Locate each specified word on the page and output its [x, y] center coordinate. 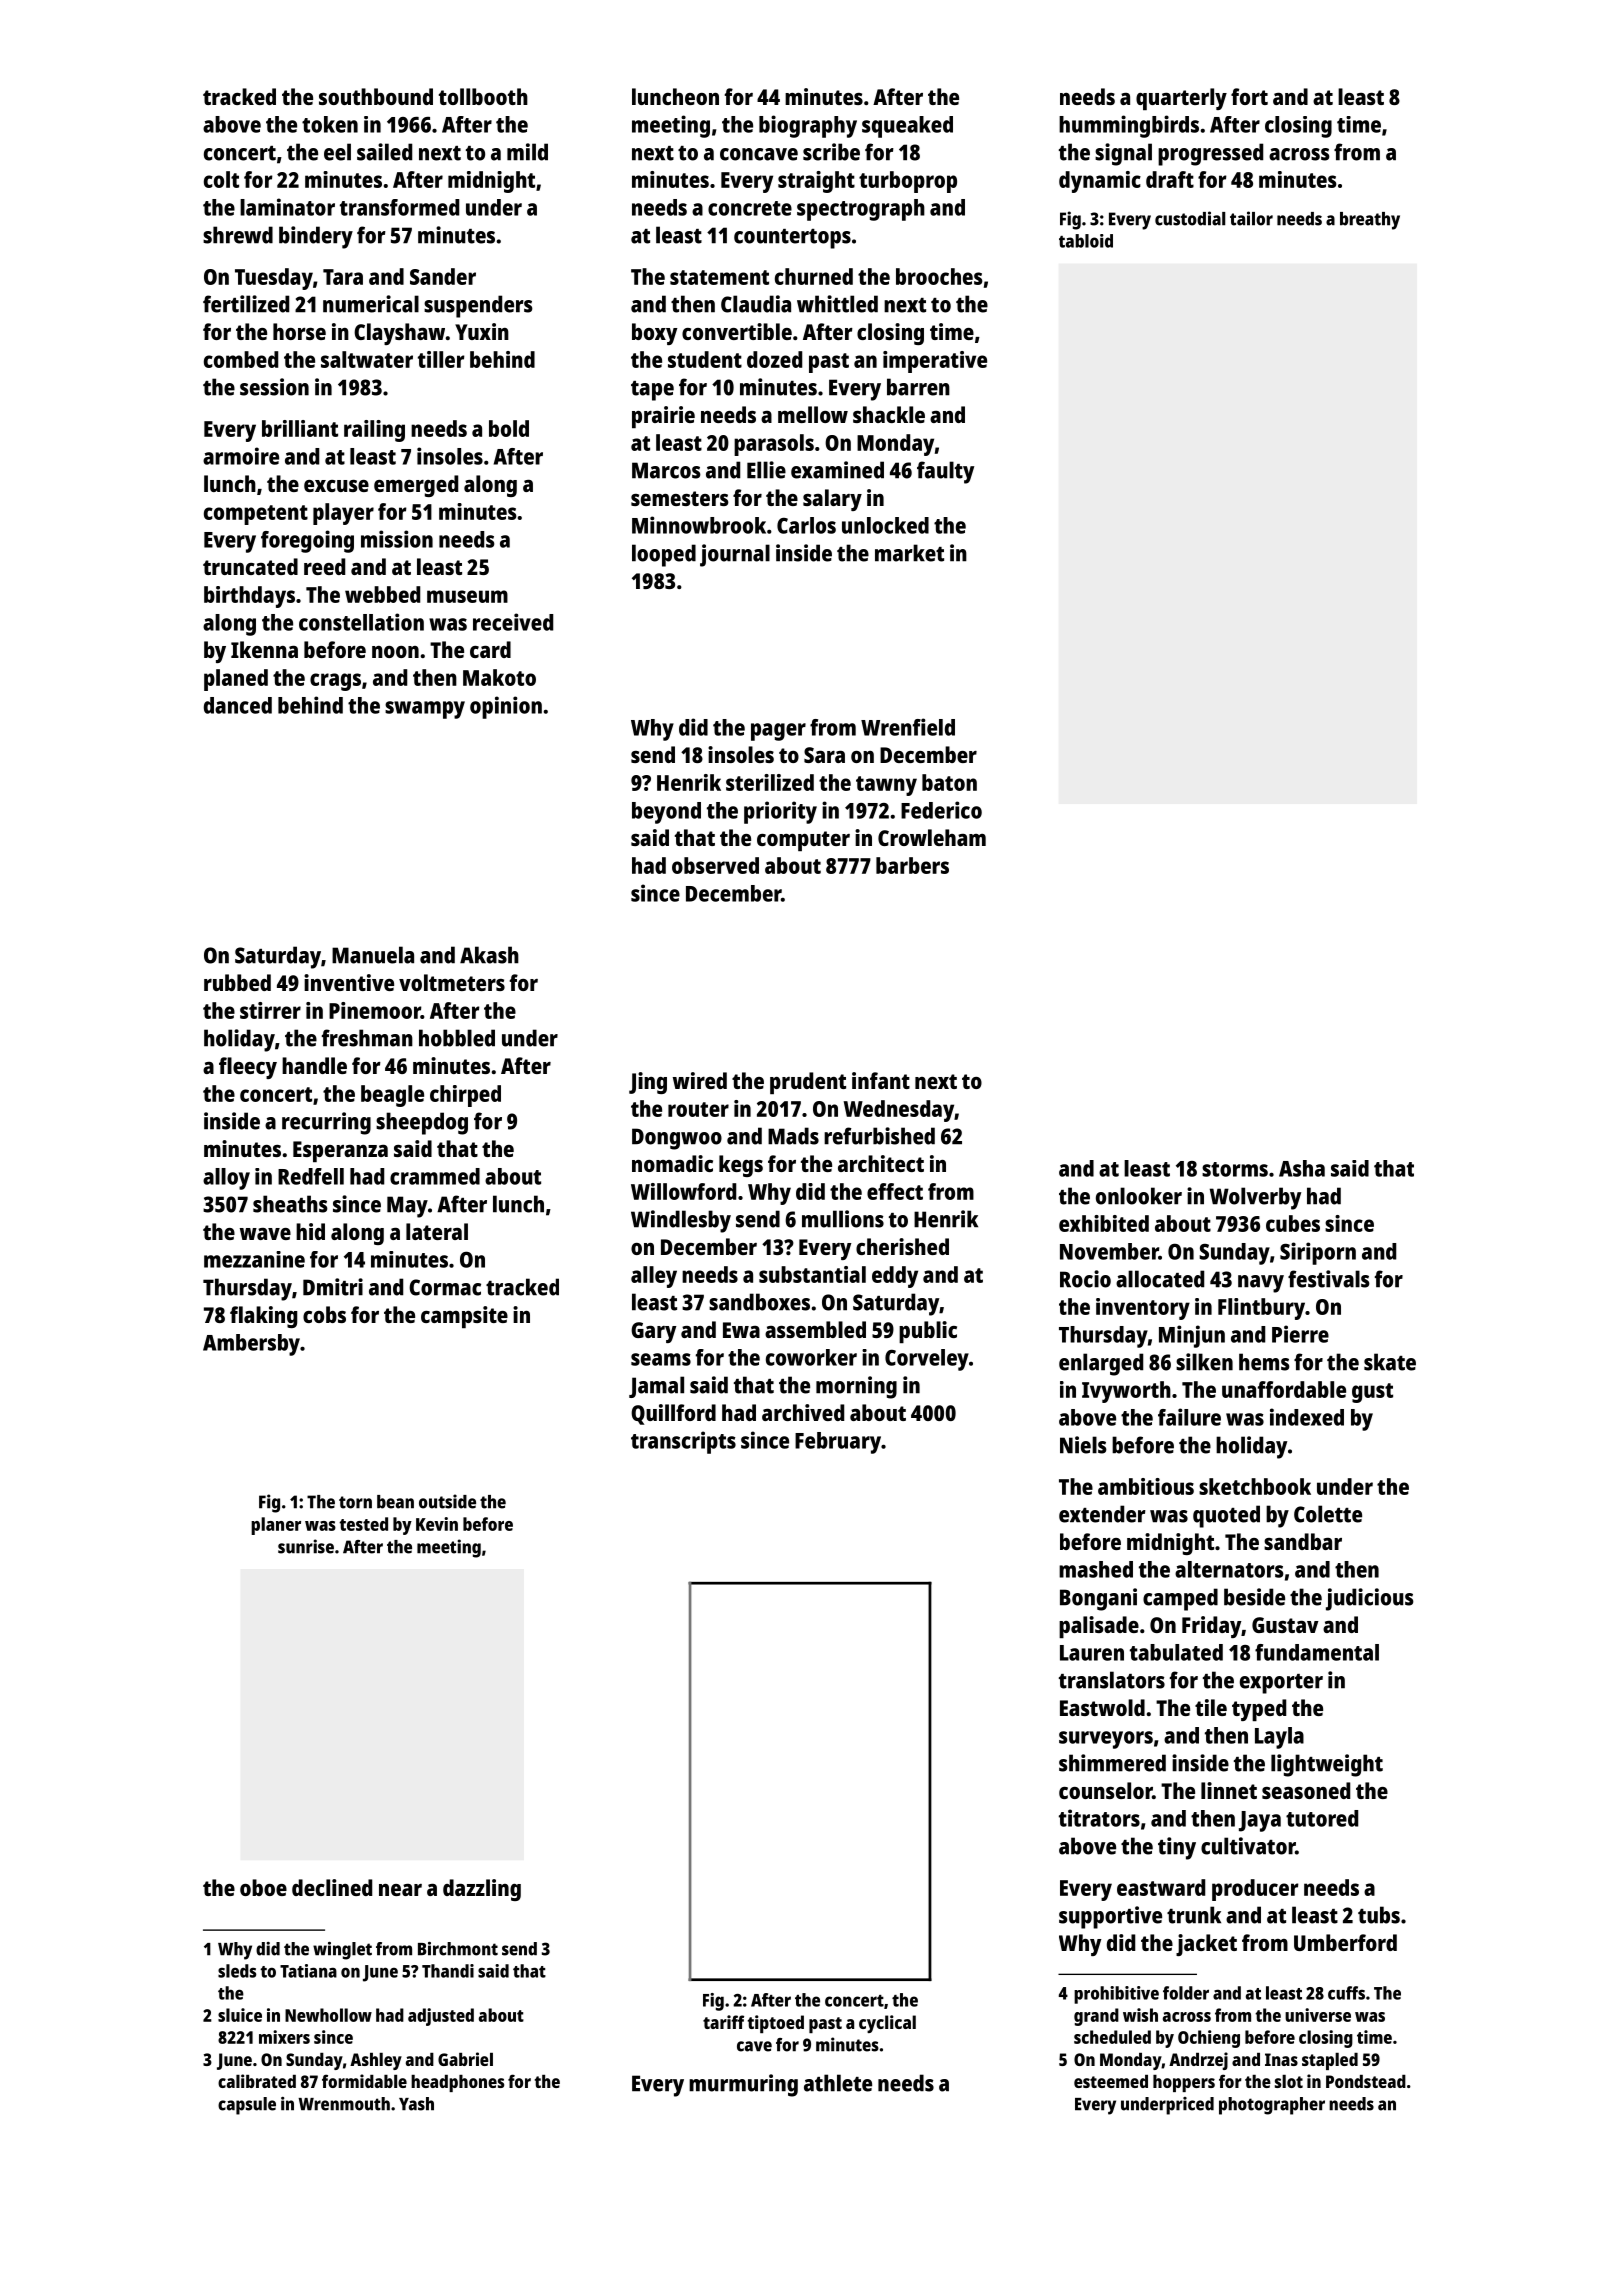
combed [241, 359]
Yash [416, 2104]
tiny [1177, 1848]
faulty [945, 472]
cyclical [887, 2024]
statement [719, 277]
